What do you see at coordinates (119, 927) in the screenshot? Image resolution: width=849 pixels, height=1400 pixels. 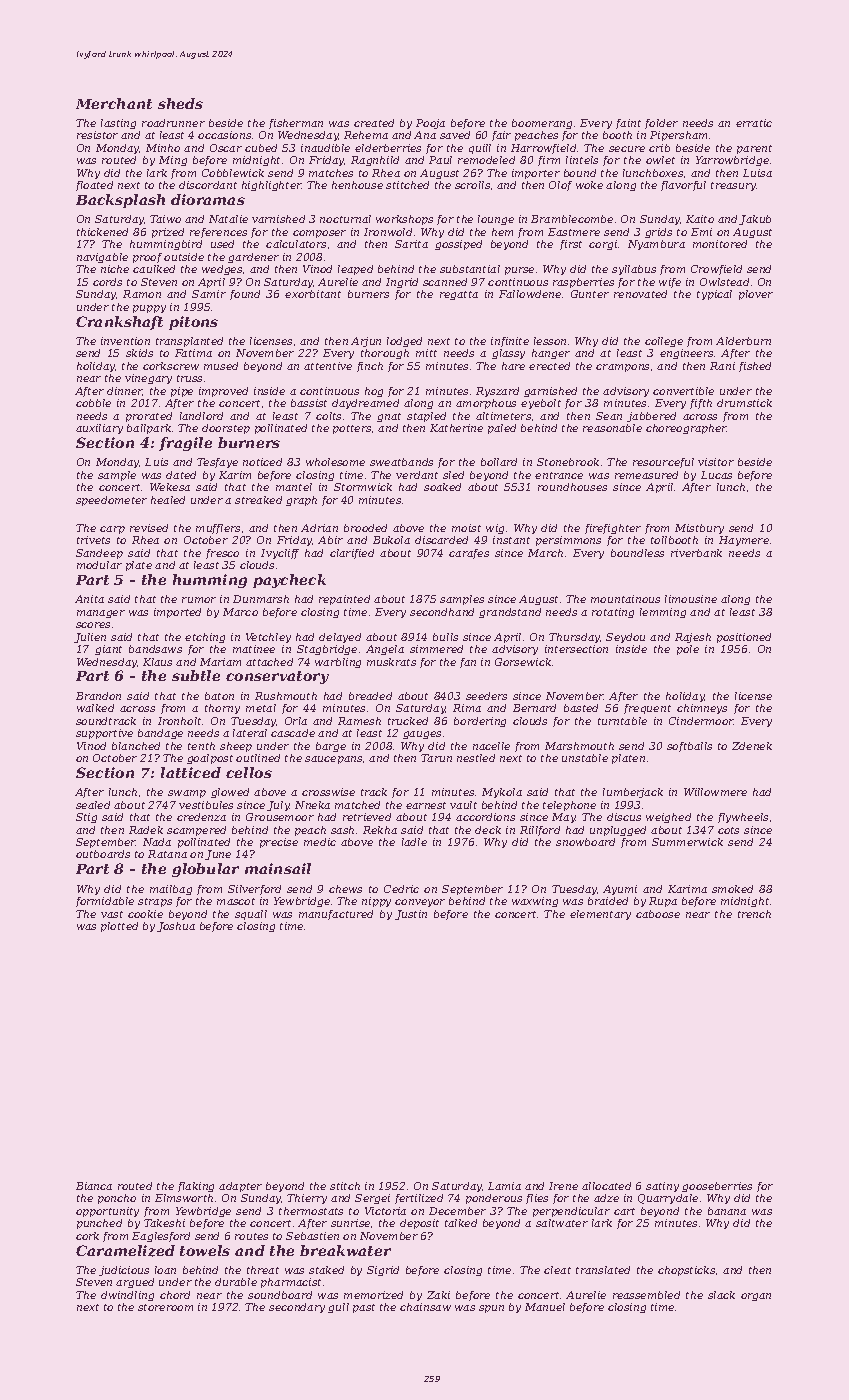 I see `plotted` at bounding box center [119, 927].
